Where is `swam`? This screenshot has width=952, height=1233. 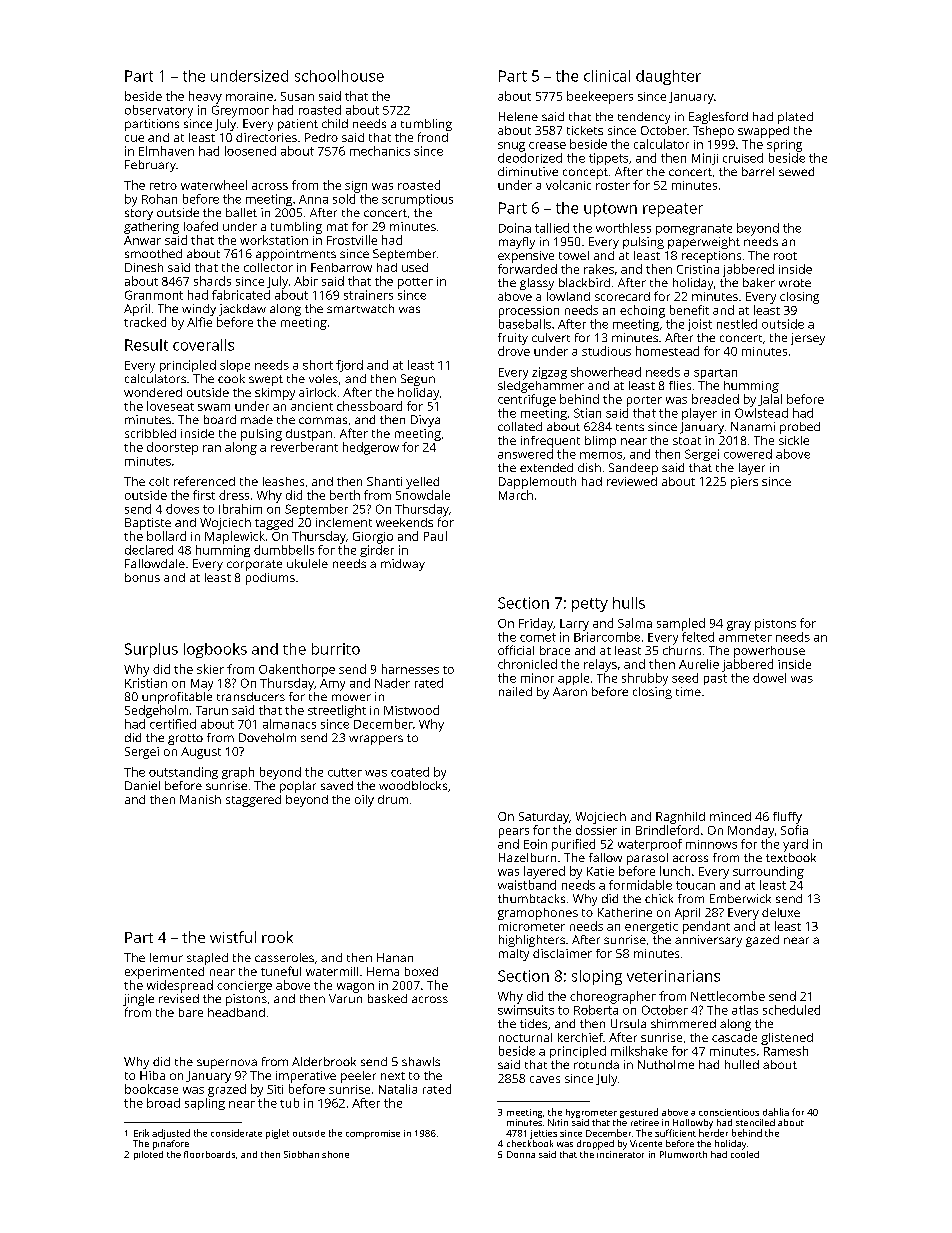 swam is located at coordinates (214, 407).
